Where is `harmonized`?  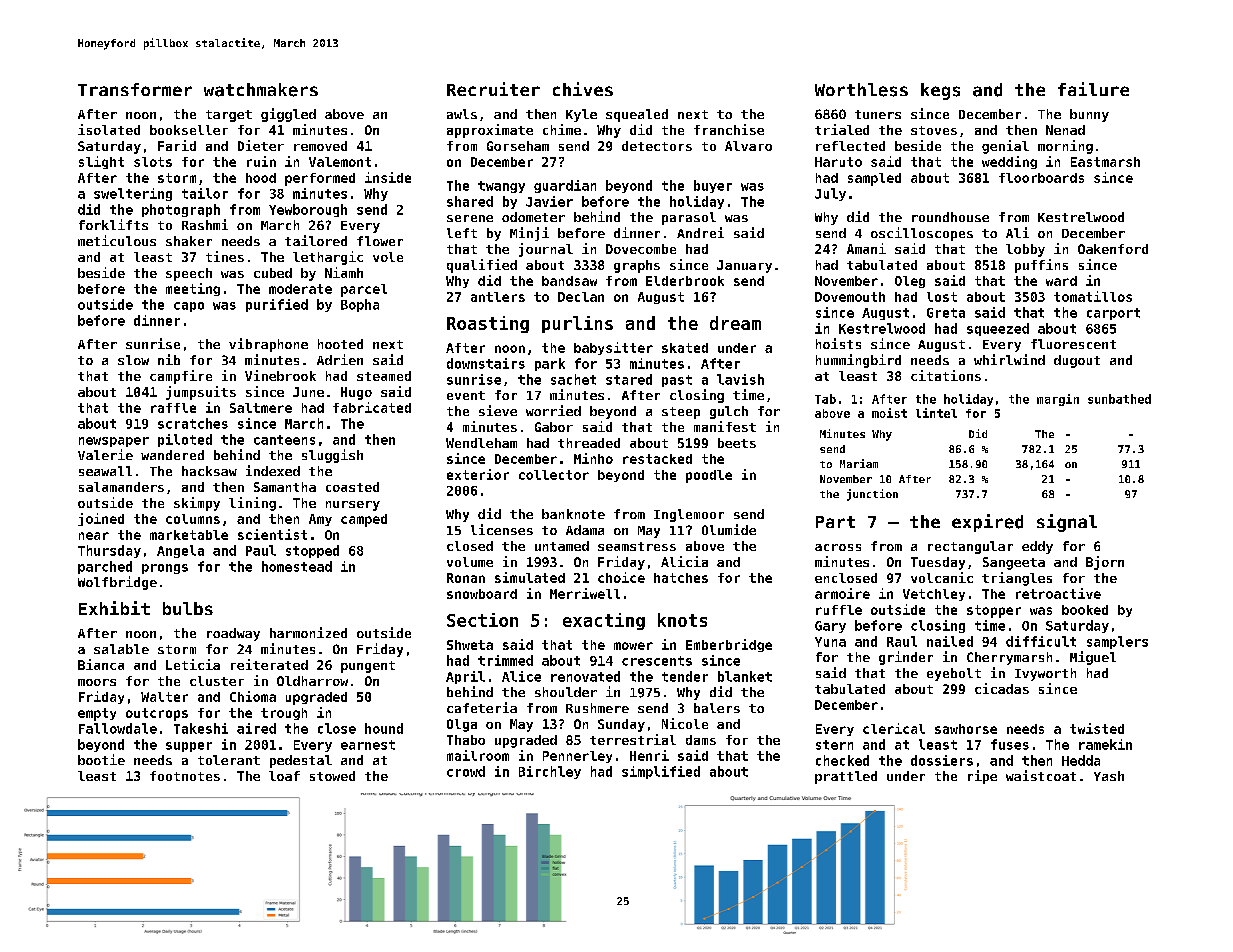 harmonized is located at coordinates (308, 632).
